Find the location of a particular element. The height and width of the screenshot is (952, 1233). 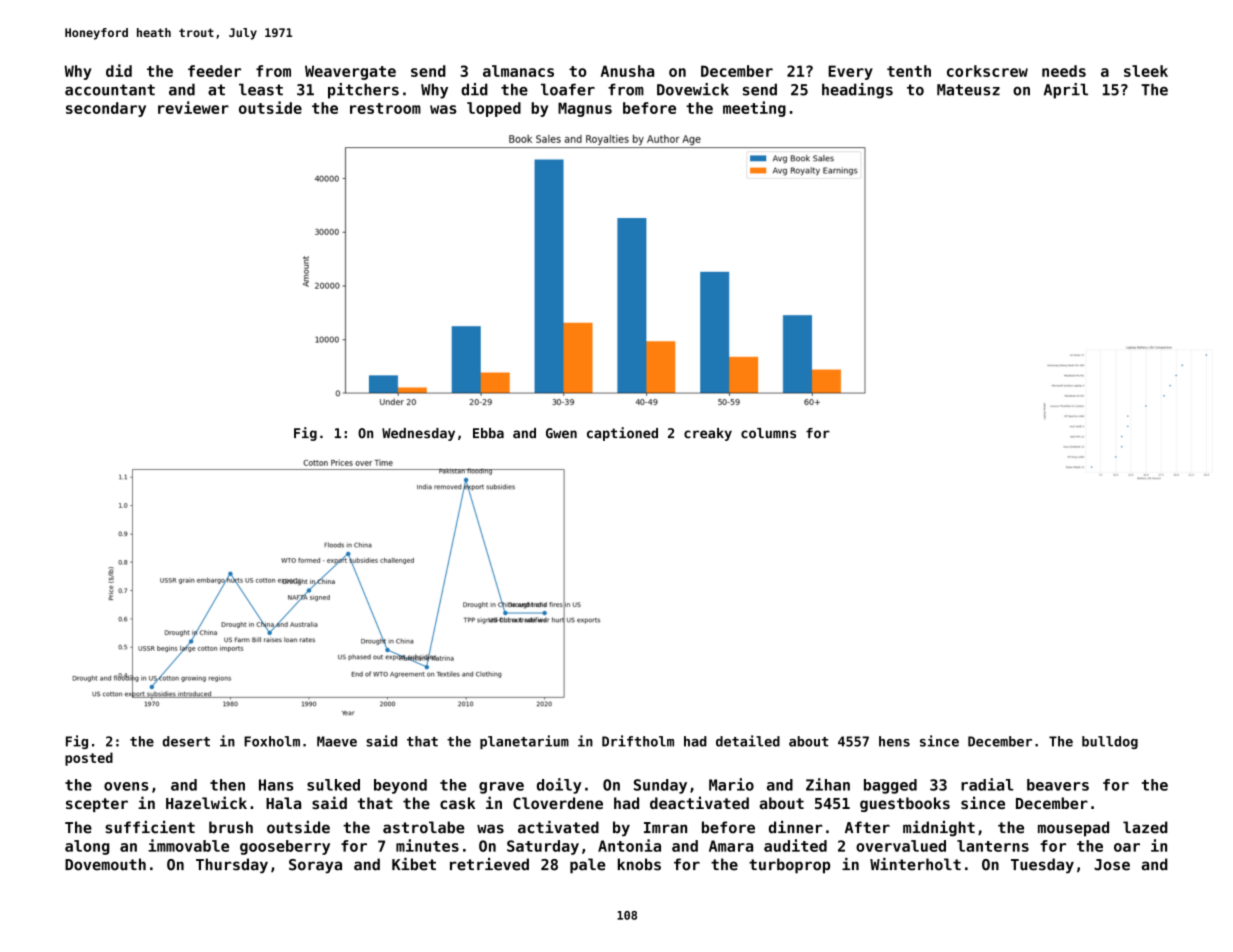

Dovemouth is located at coordinates (105, 864).
